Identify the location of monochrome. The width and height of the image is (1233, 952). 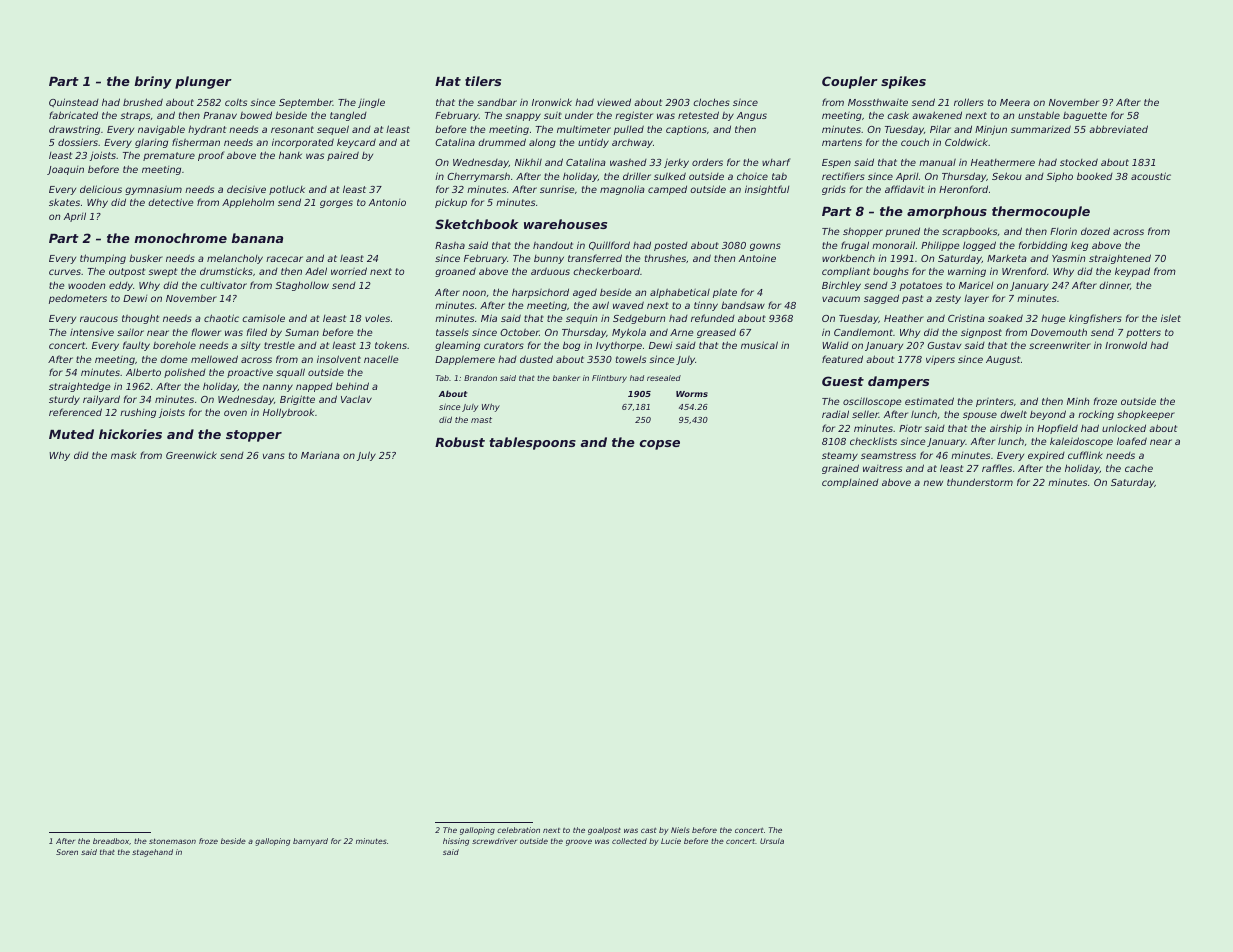
(180, 238).
